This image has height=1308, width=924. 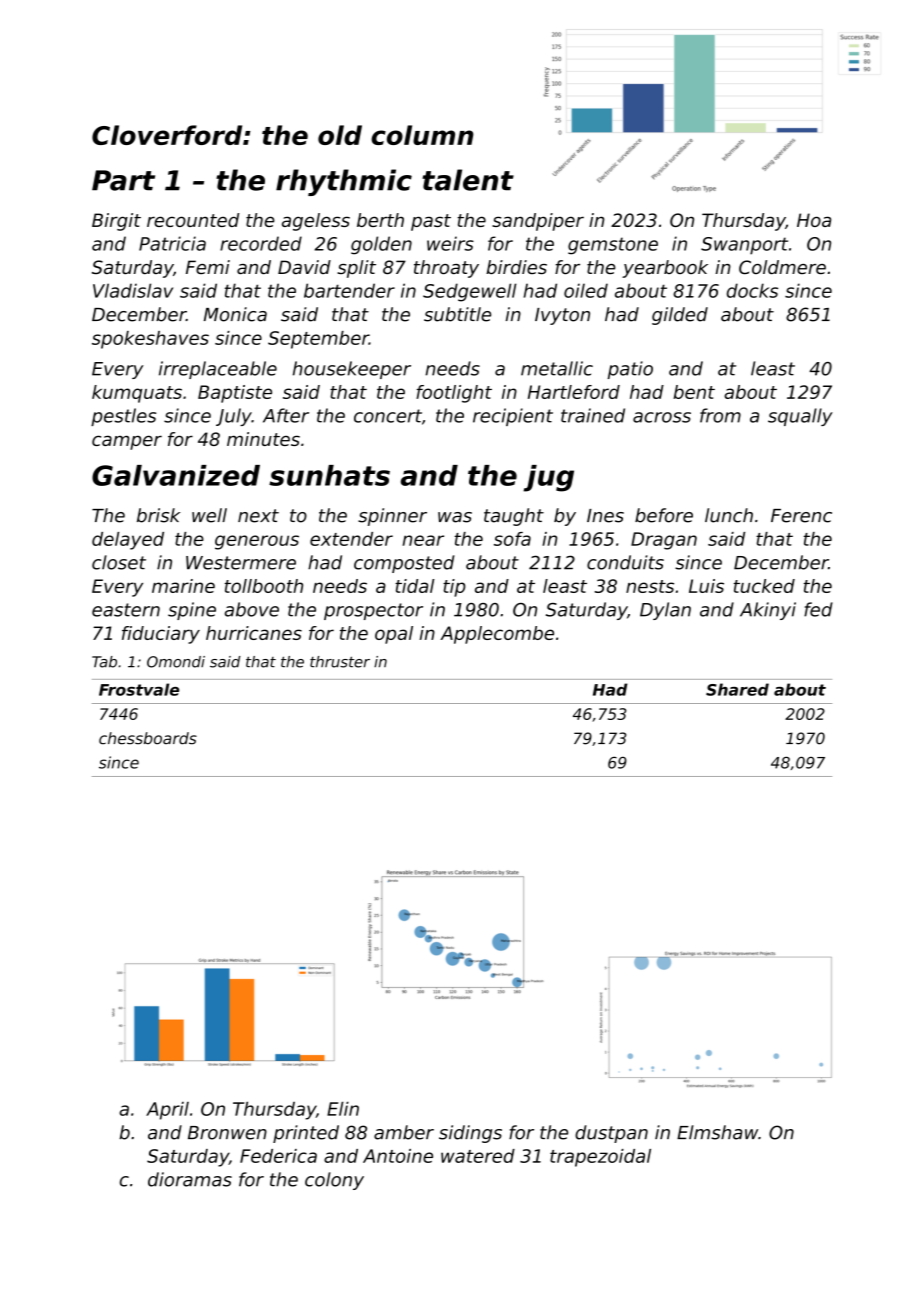 I want to click on Elmshaw, so click(x=717, y=1132).
